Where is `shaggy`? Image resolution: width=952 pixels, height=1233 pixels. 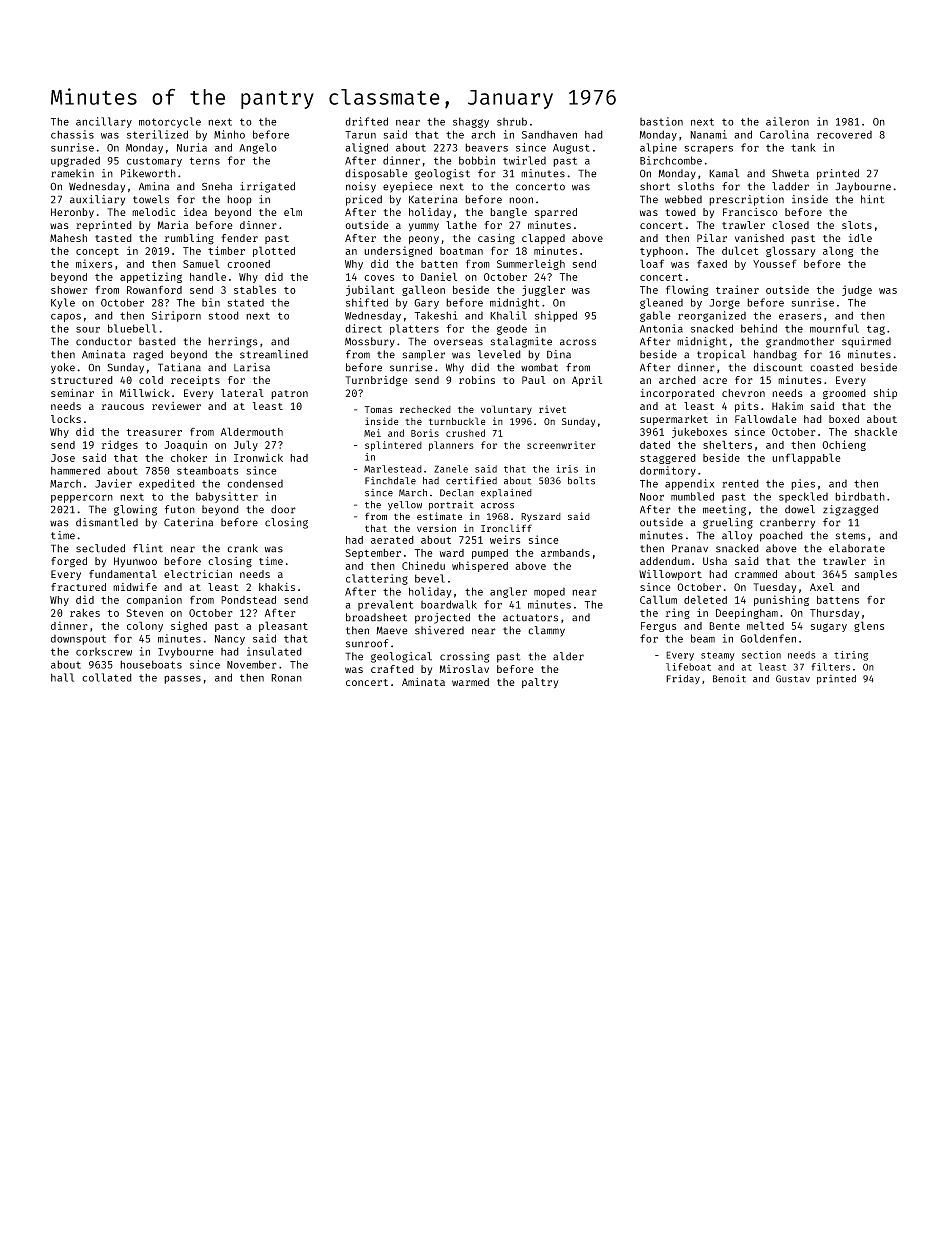 shaggy is located at coordinates (471, 123).
